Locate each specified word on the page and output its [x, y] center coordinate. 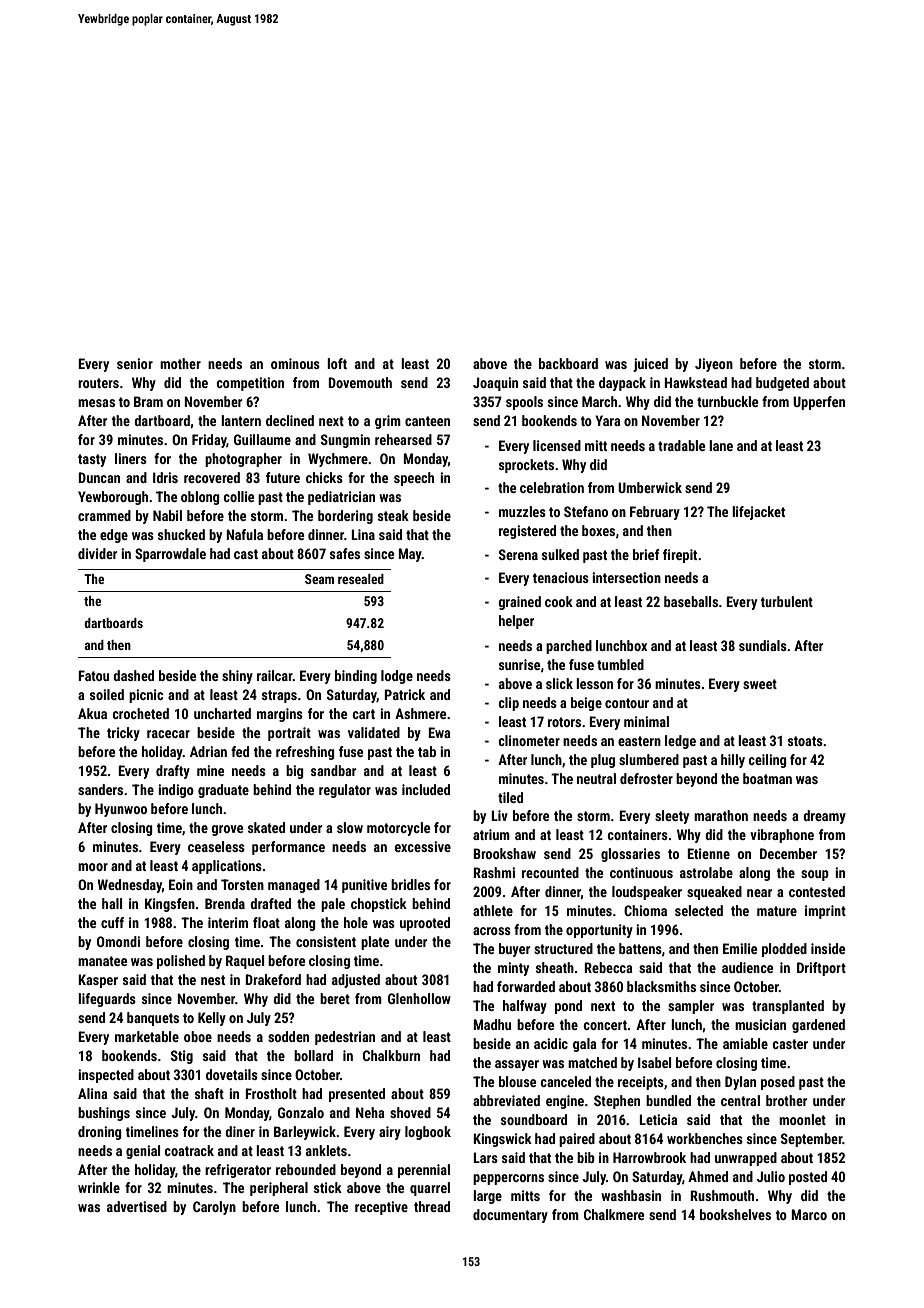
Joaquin [495, 384]
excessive [423, 846]
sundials [763, 645]
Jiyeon [714, 365]
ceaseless [216, 846]
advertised [137, 1206]
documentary [510, 1216]
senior [135, 363]
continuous [641, 872]
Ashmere [420, 713]
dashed [133, 675]
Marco [809, 1214]
